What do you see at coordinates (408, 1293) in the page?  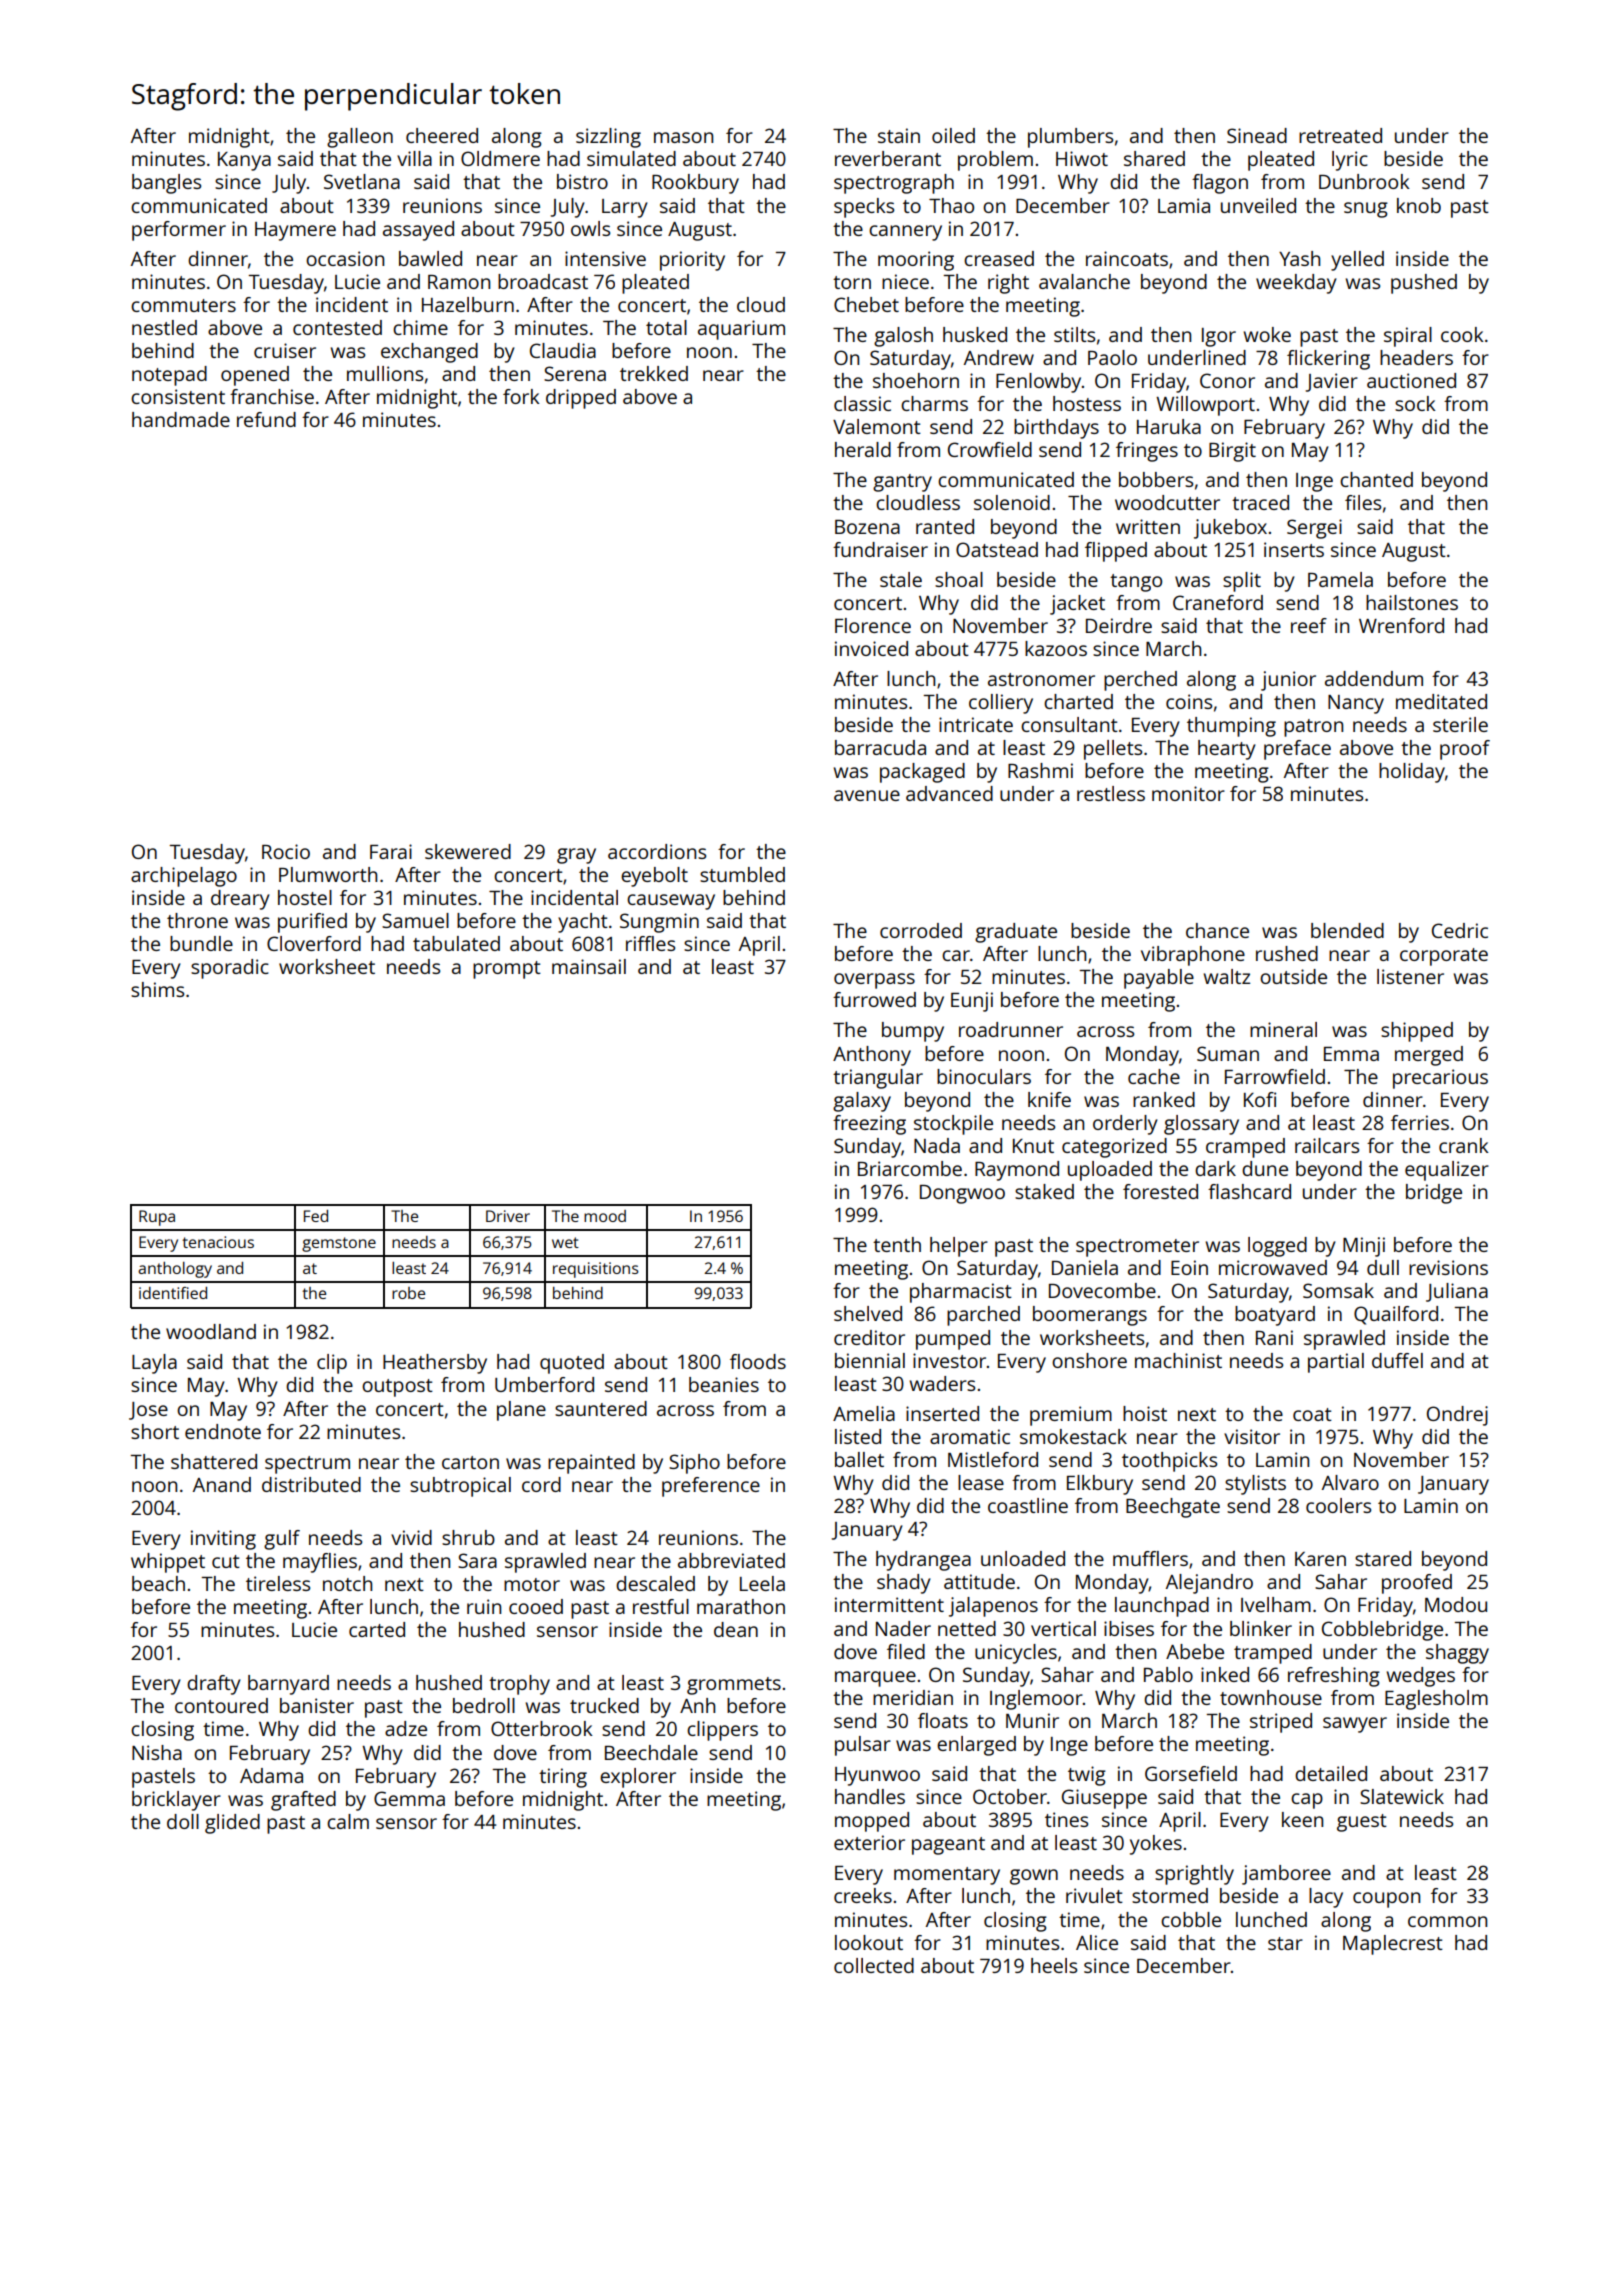 I see `robe` at bounding box center [408, 1293].
